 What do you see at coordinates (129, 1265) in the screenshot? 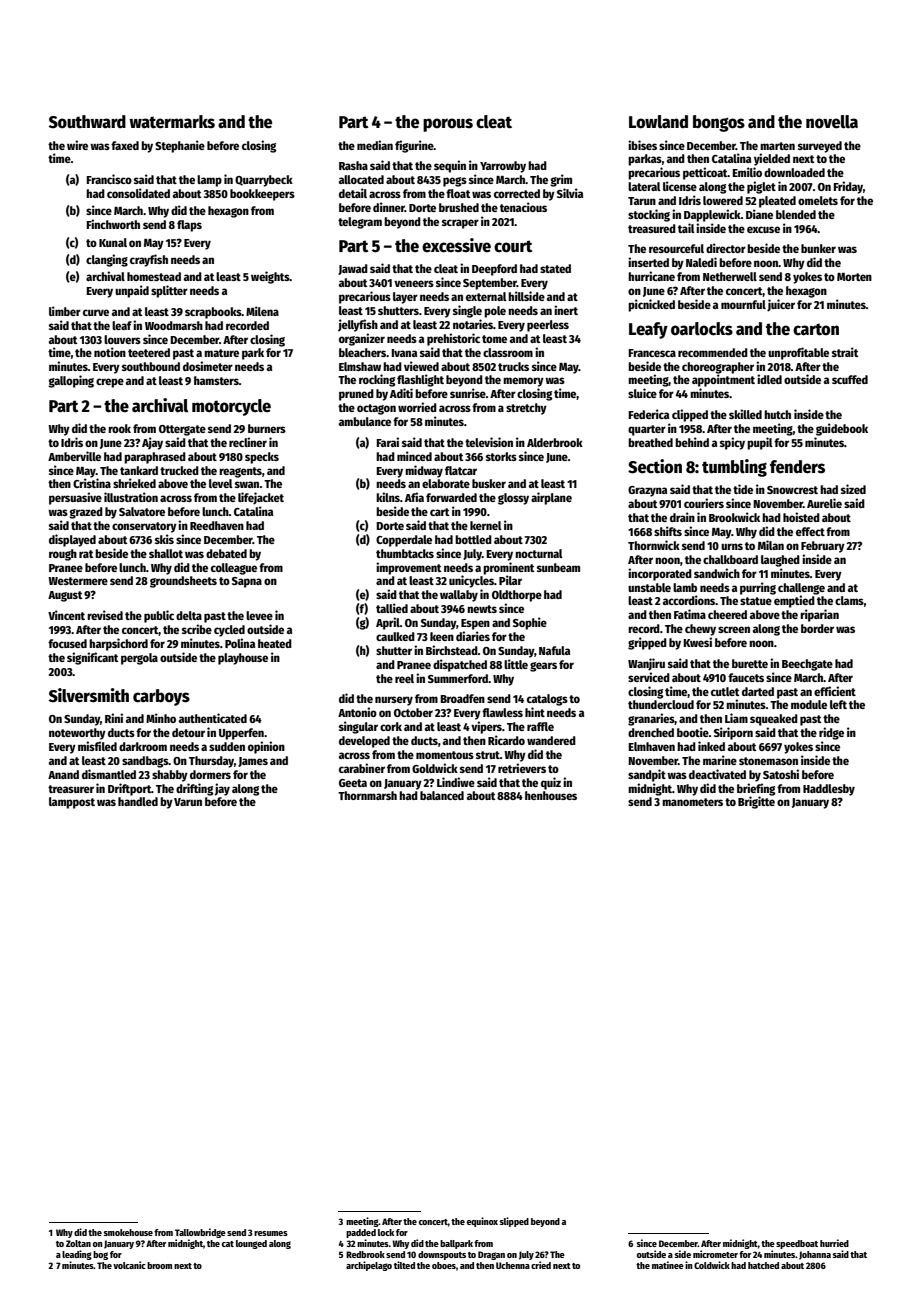
I see `volcanic` at bounding box center [129, 1265].
